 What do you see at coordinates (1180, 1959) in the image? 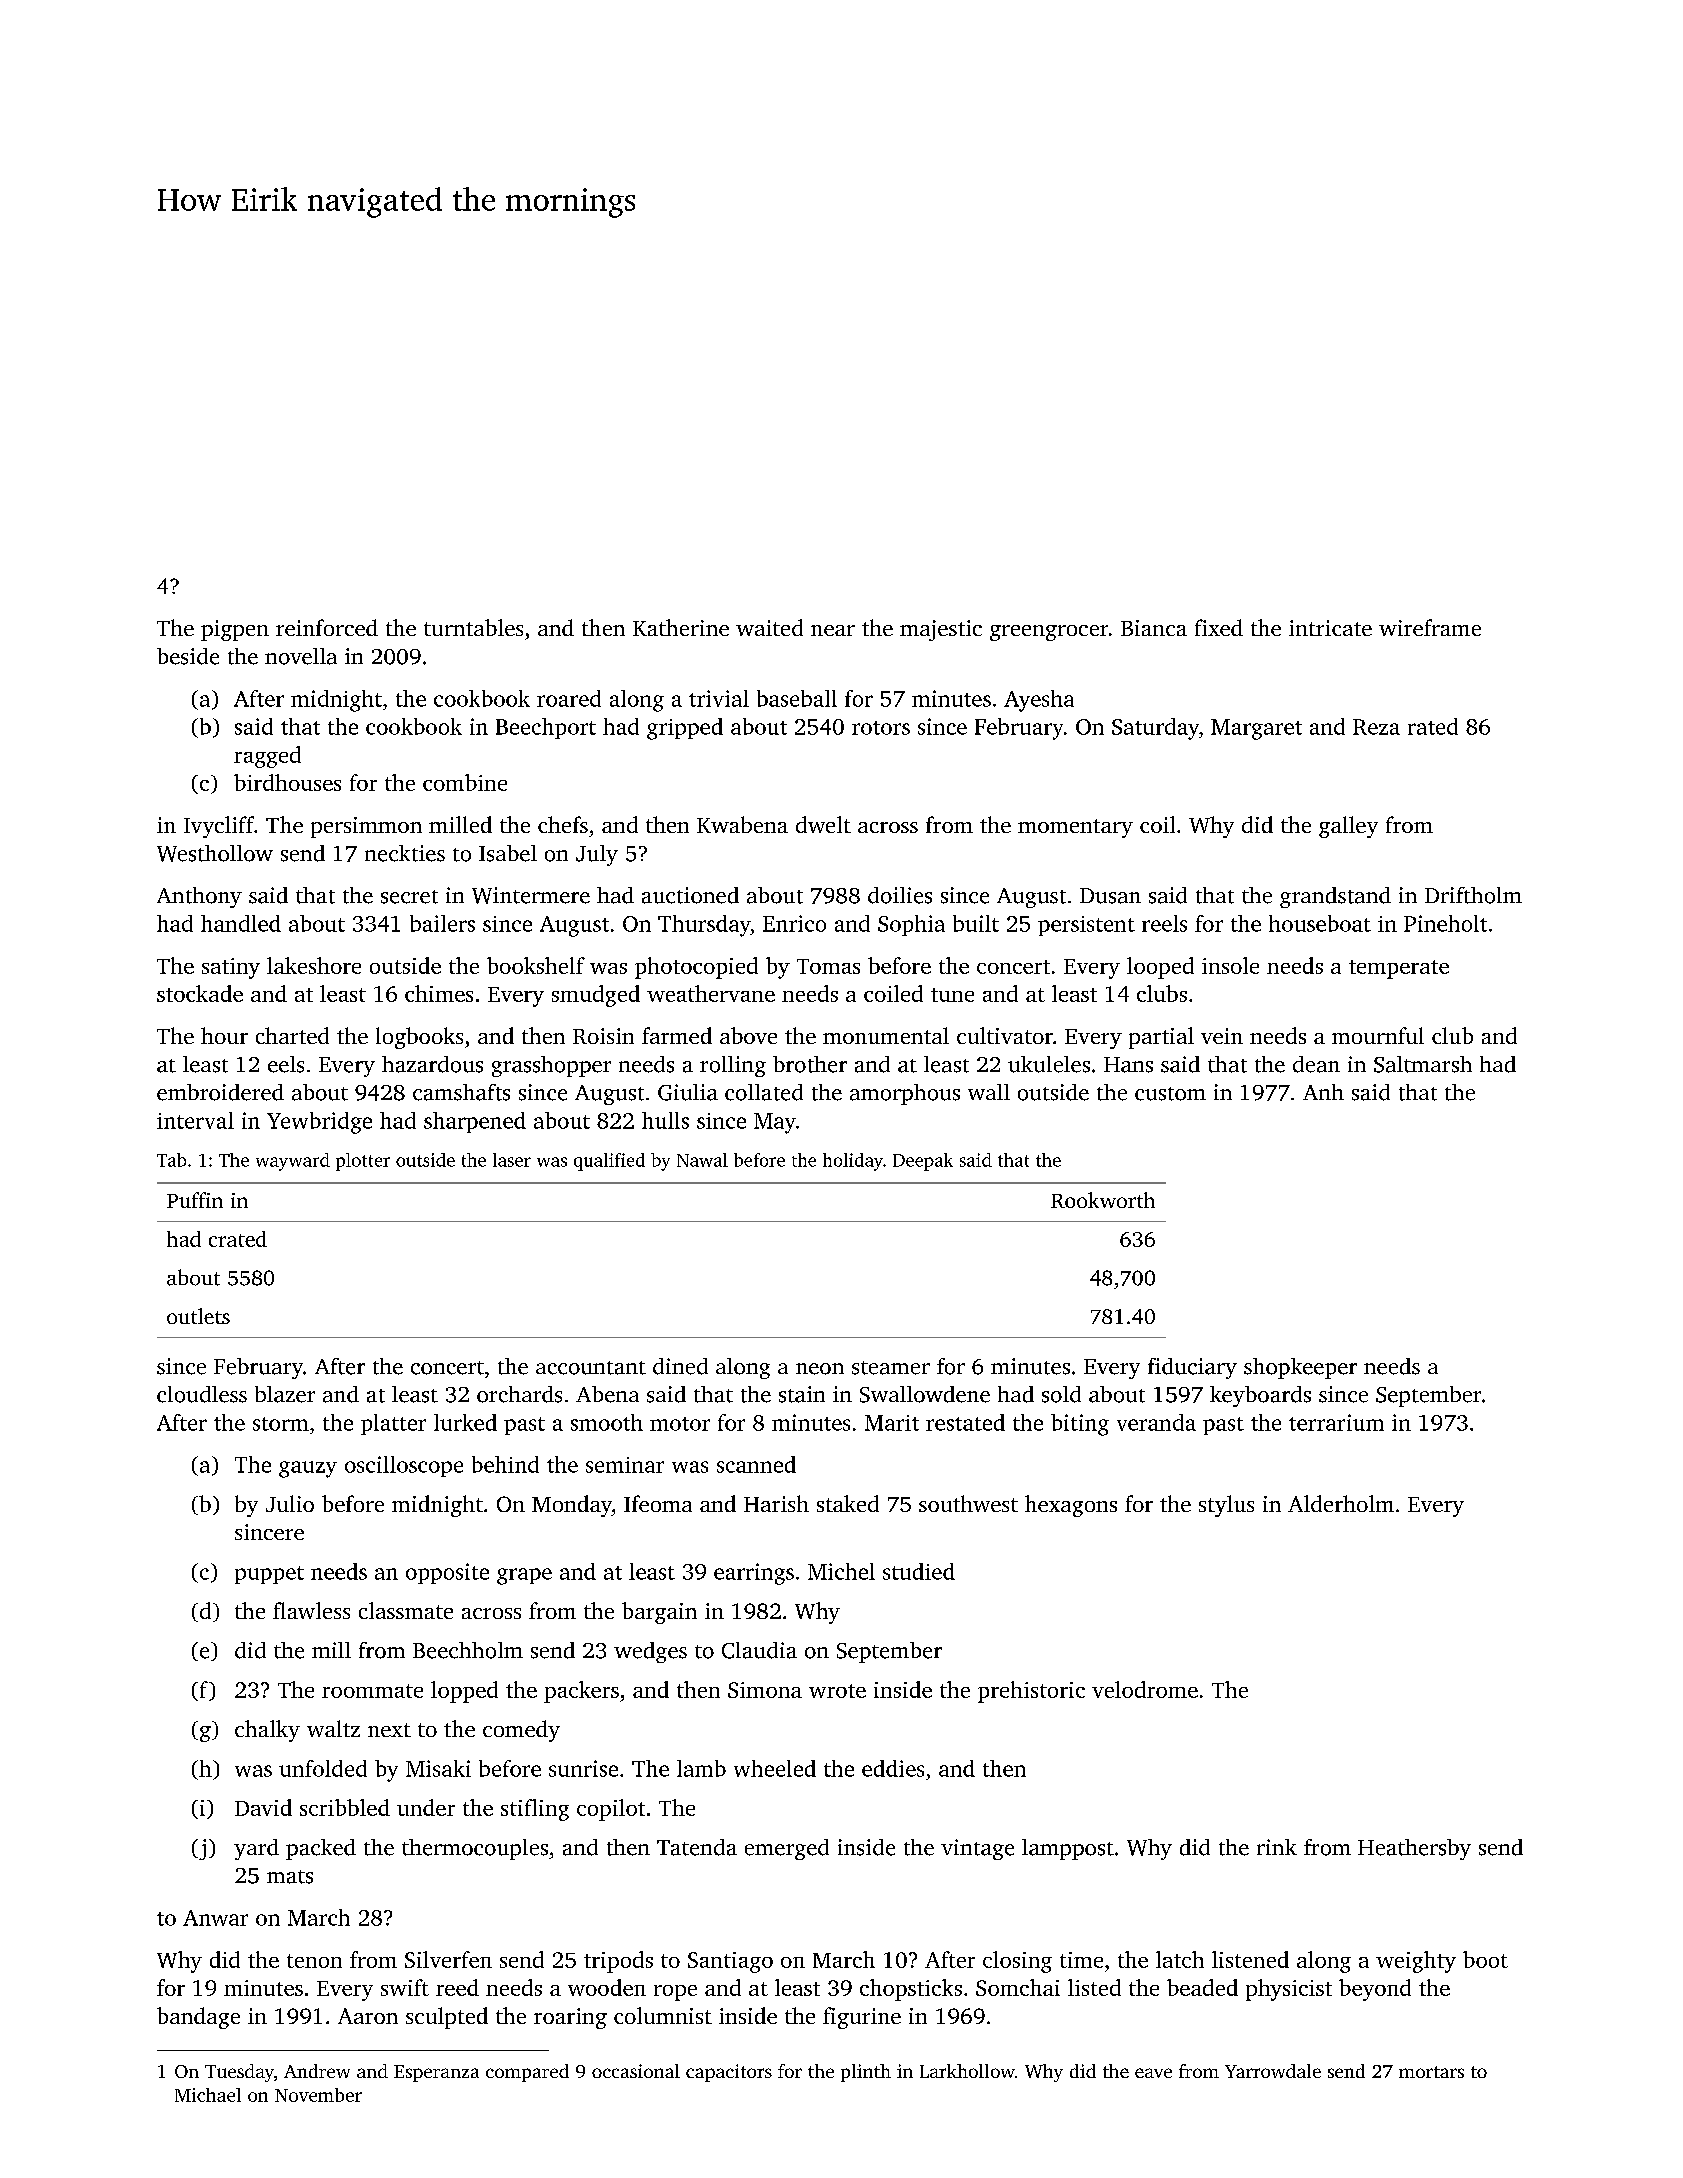
I see `latch` at bounding box center [1180, 1959].
